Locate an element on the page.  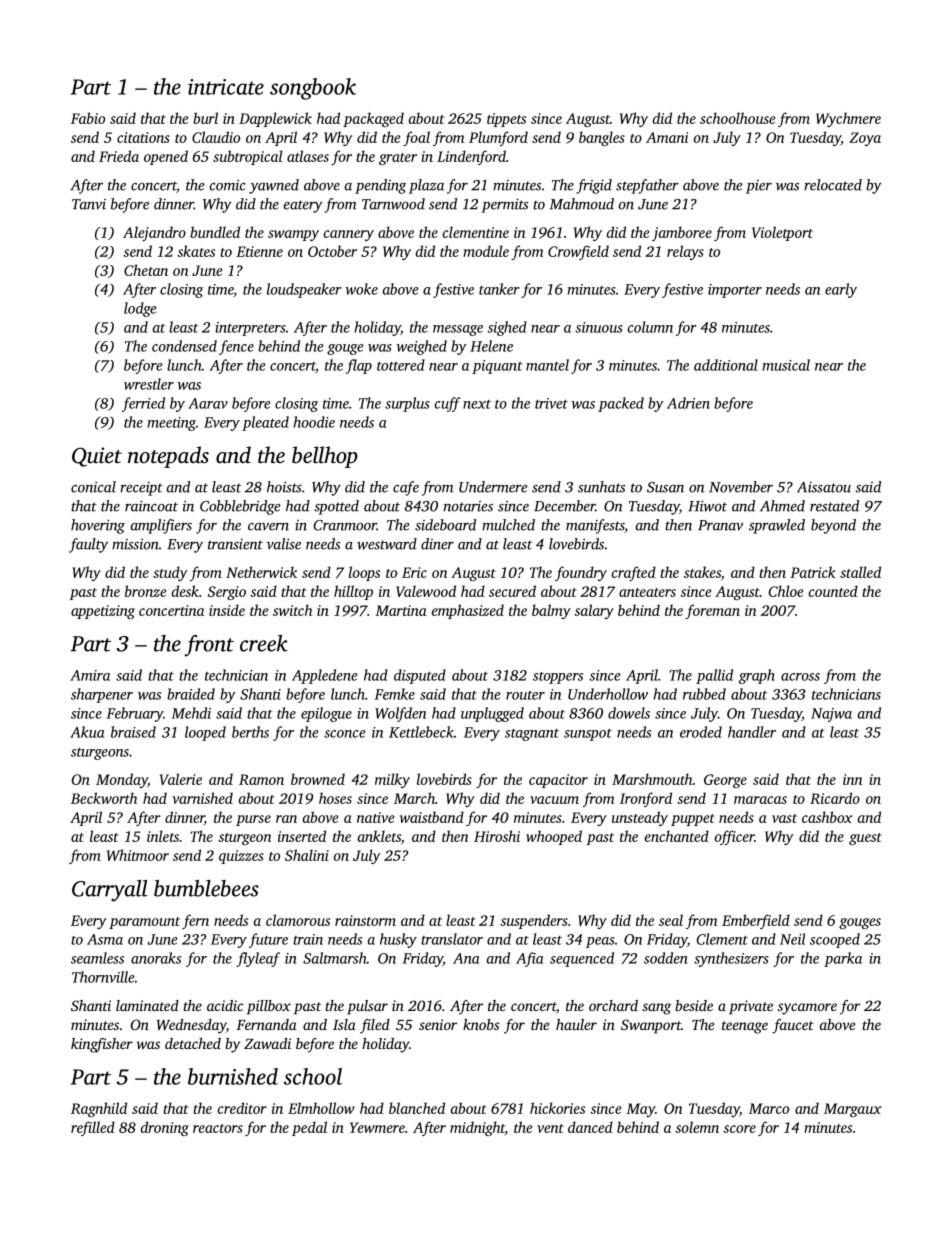
Undermere is located at coordinates (493, 487).
